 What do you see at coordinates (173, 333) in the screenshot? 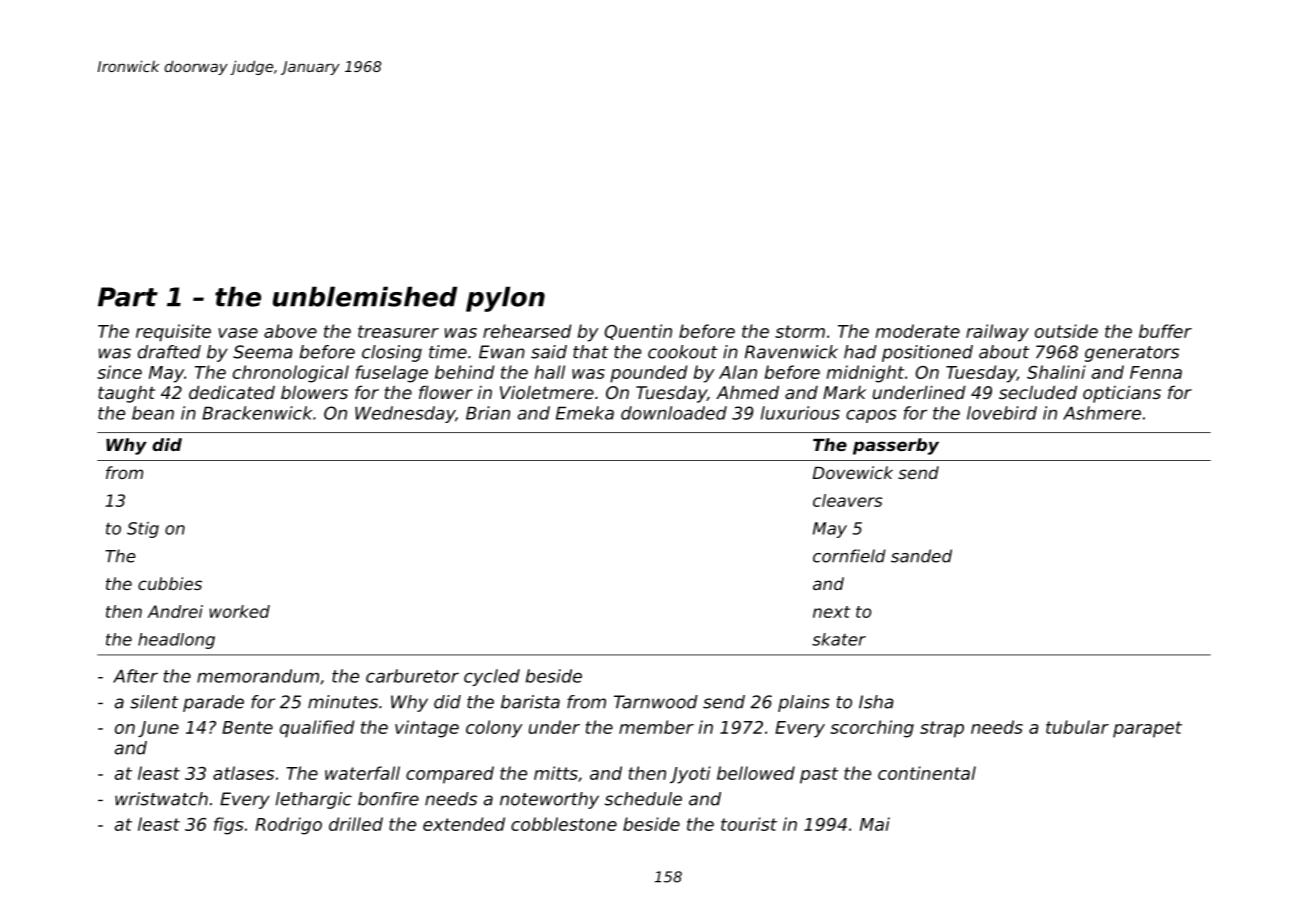
I see `requisite` at bounding box center [173, 333].
